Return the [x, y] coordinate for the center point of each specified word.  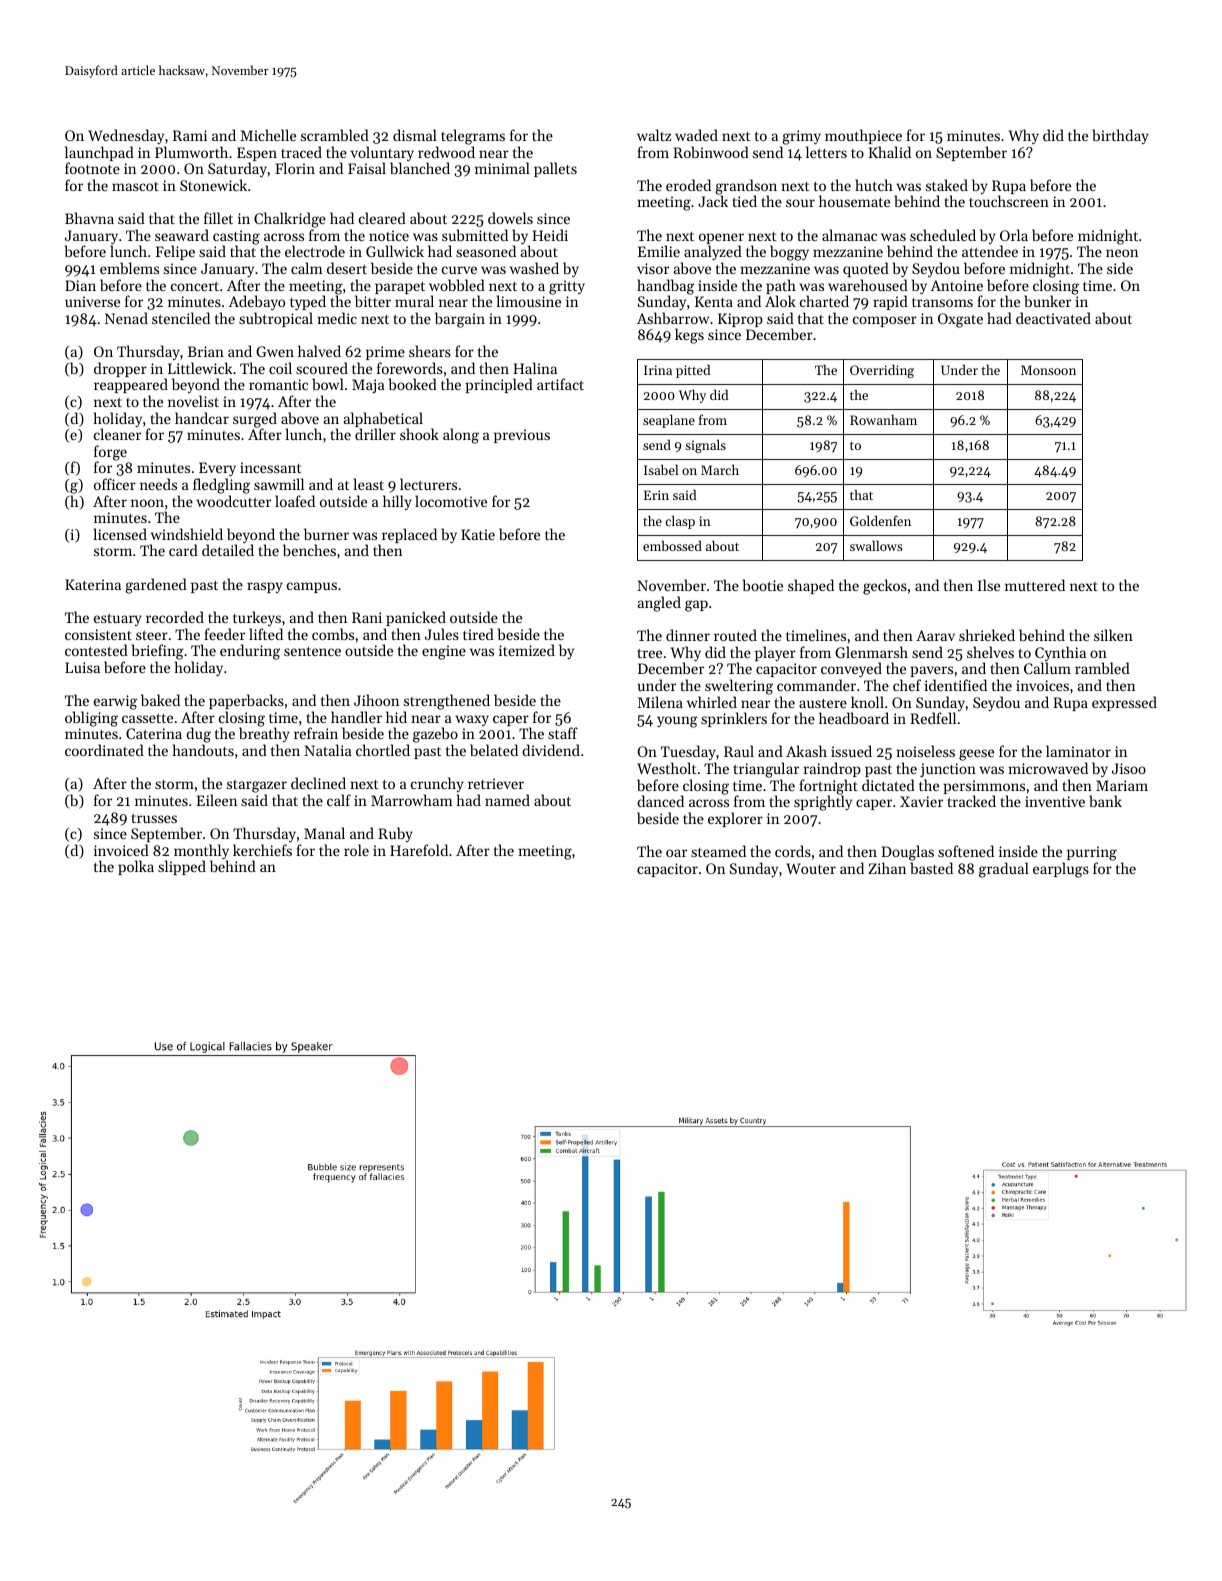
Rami [190, 135]
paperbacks [246, 701]
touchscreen [1009, 201]
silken [1113, 635]
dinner [688, 635]
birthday [1120, 136]
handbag [665, 287]
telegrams [473, 137]
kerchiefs [262, 850]
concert [195, 286]
